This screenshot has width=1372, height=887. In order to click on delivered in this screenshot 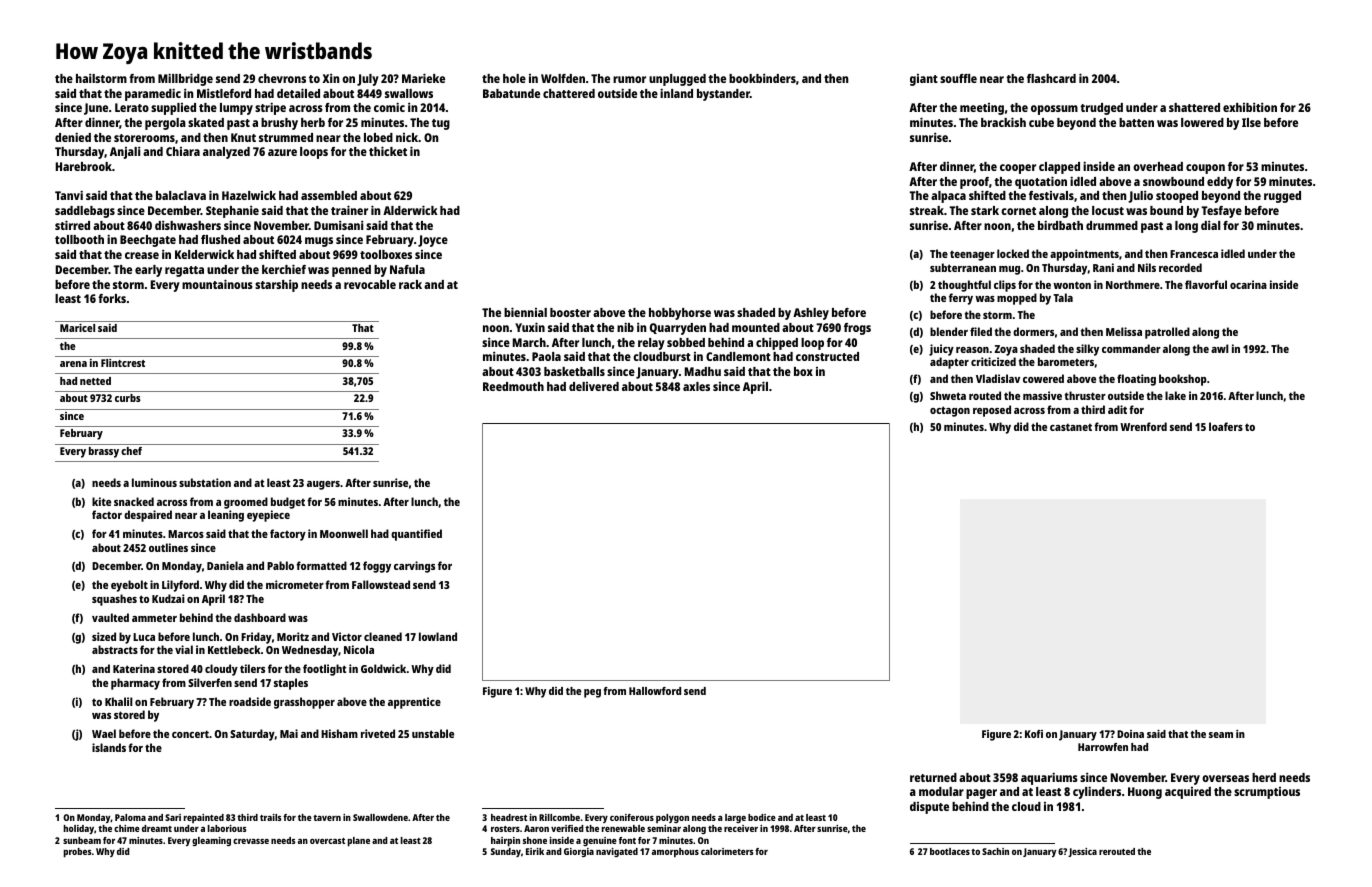, I will do `click(594, 386)`.
